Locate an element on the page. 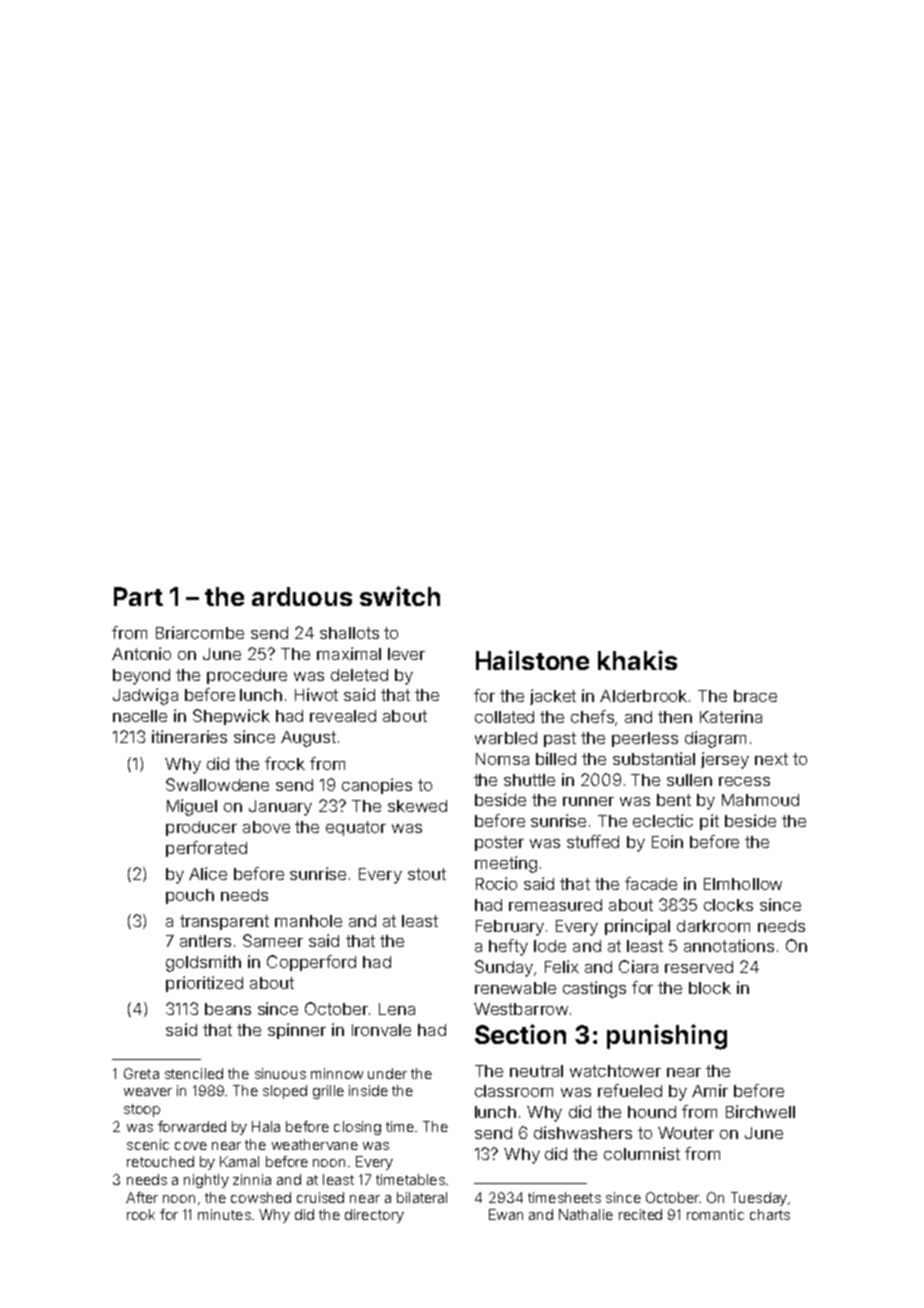 The image size is (924, 1308). annotations is located at coordinates (729, 945).
